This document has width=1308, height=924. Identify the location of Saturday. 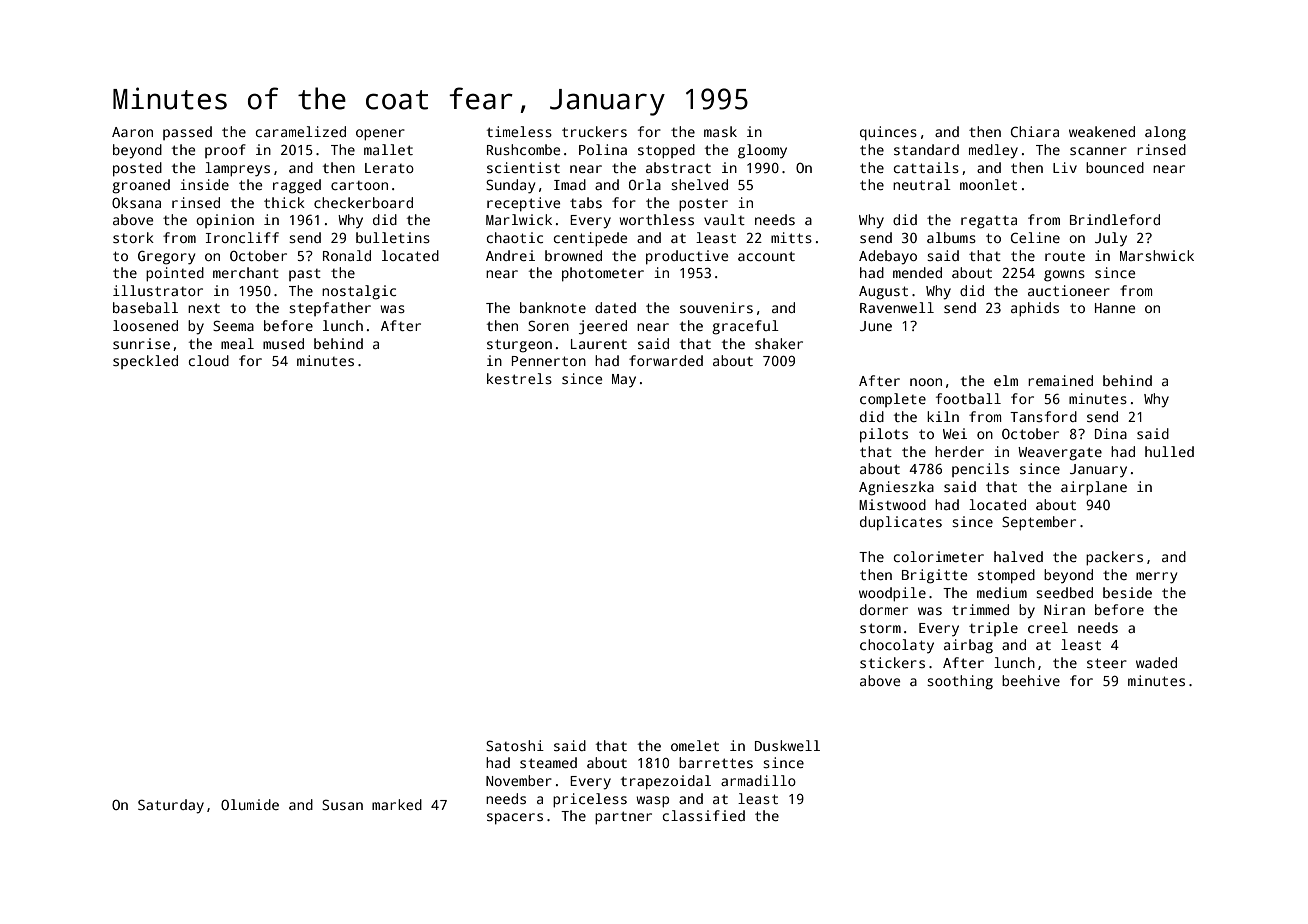
(171, 806).
